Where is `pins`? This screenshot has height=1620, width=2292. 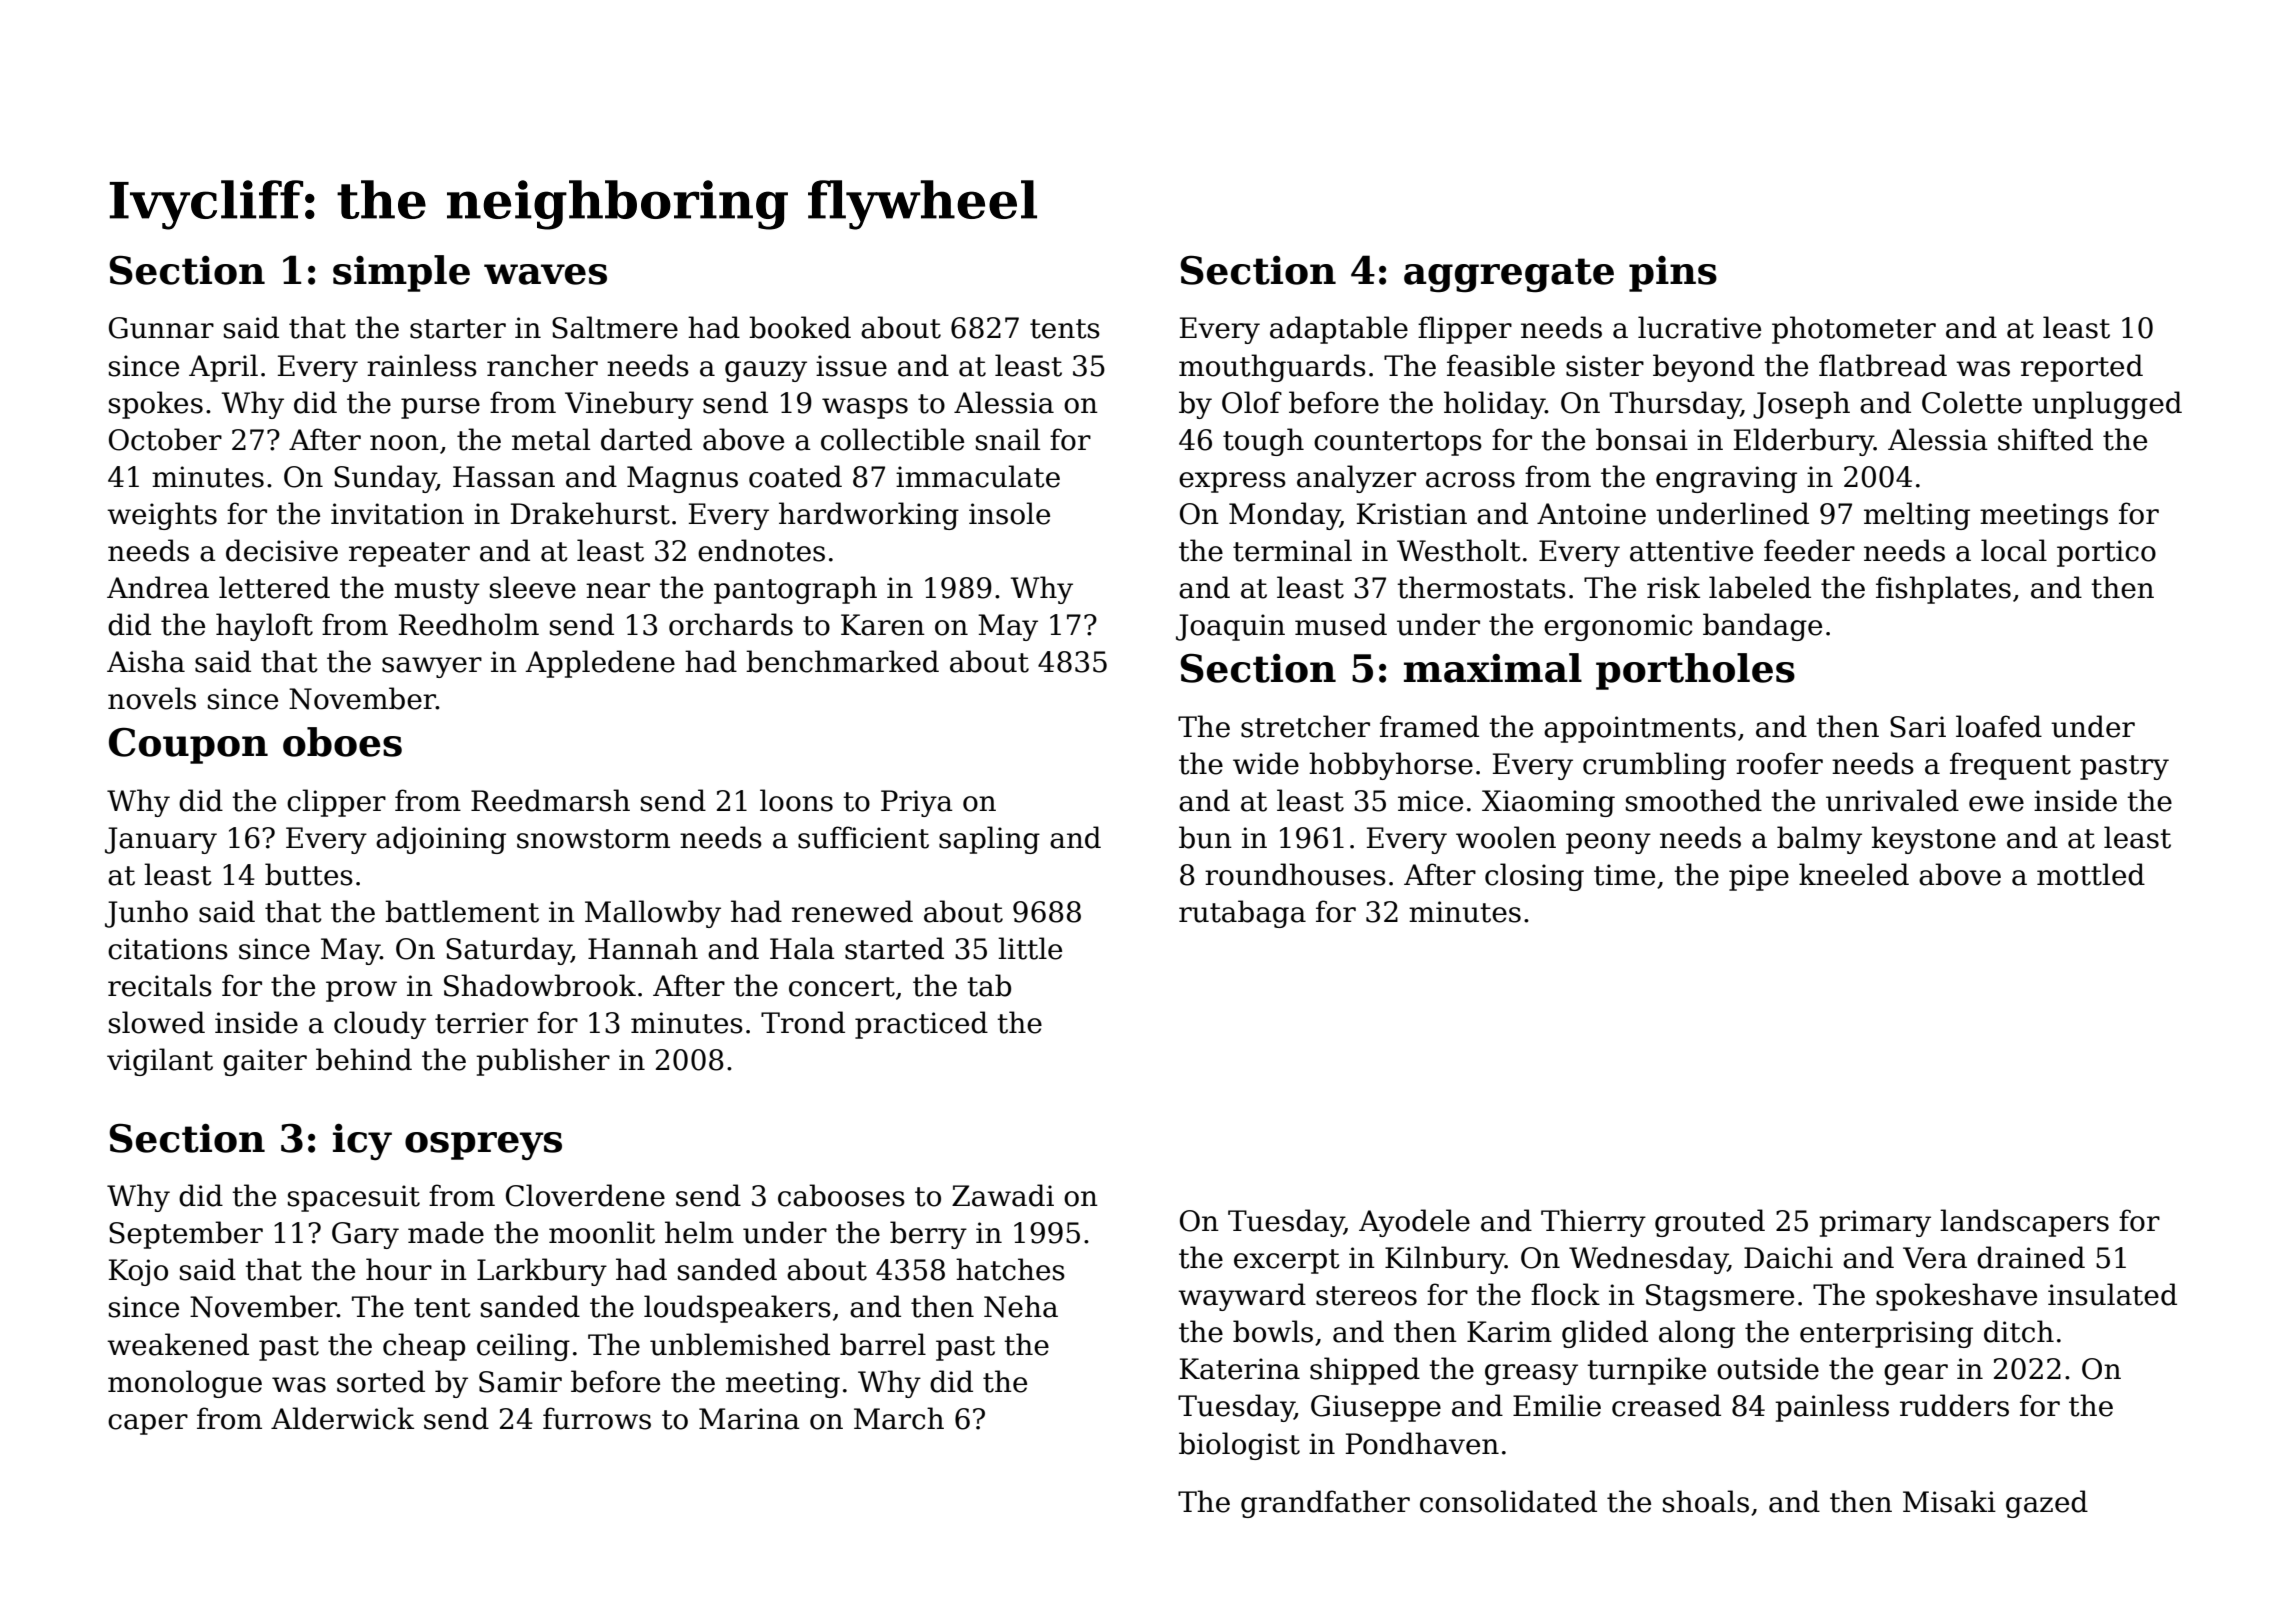
pins is located at coordinates (1673, 274).
